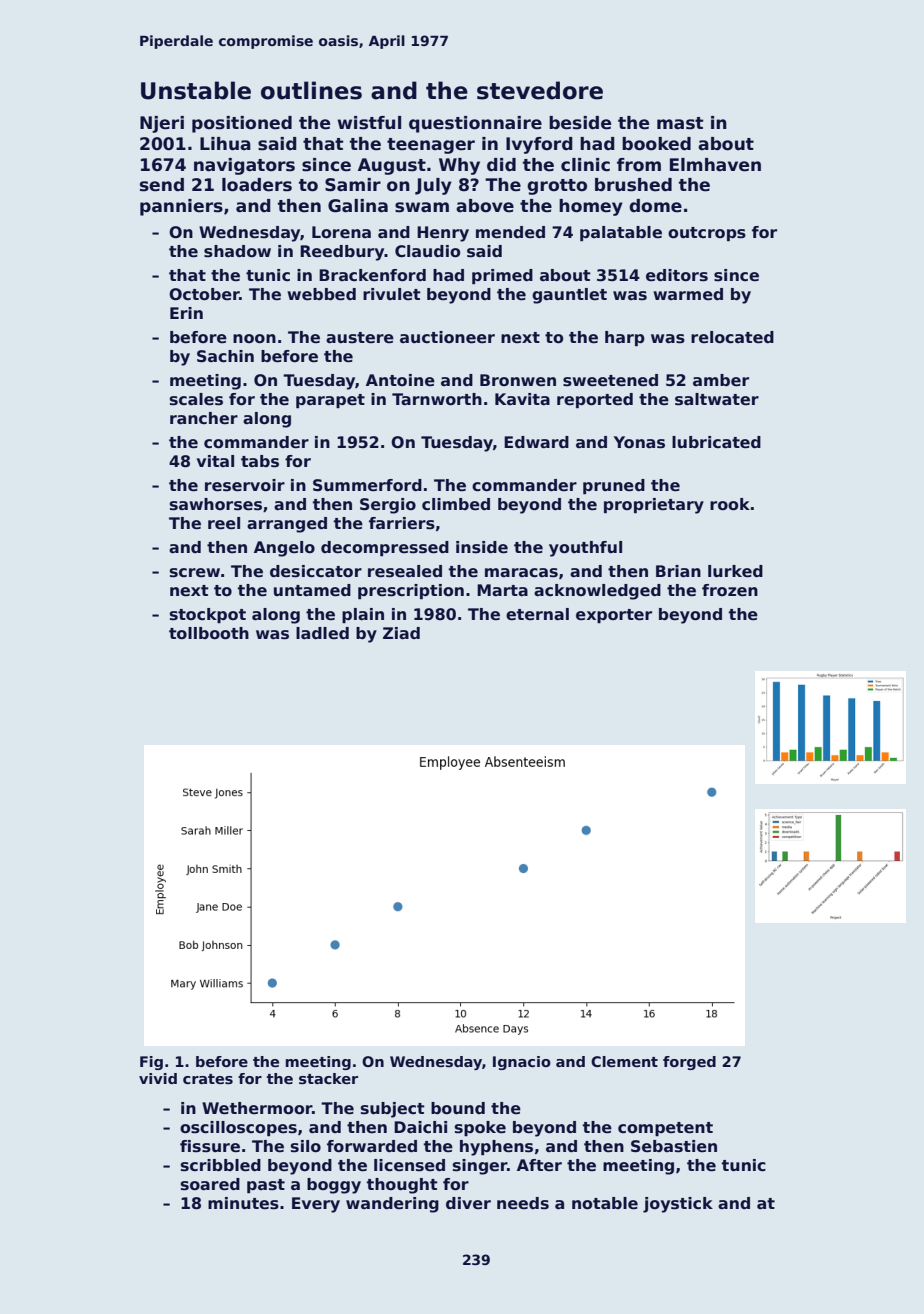  What do you see at coordinates (614, 616) in the screenshot?
I see `exporter` at bounding box center [614, 616].
